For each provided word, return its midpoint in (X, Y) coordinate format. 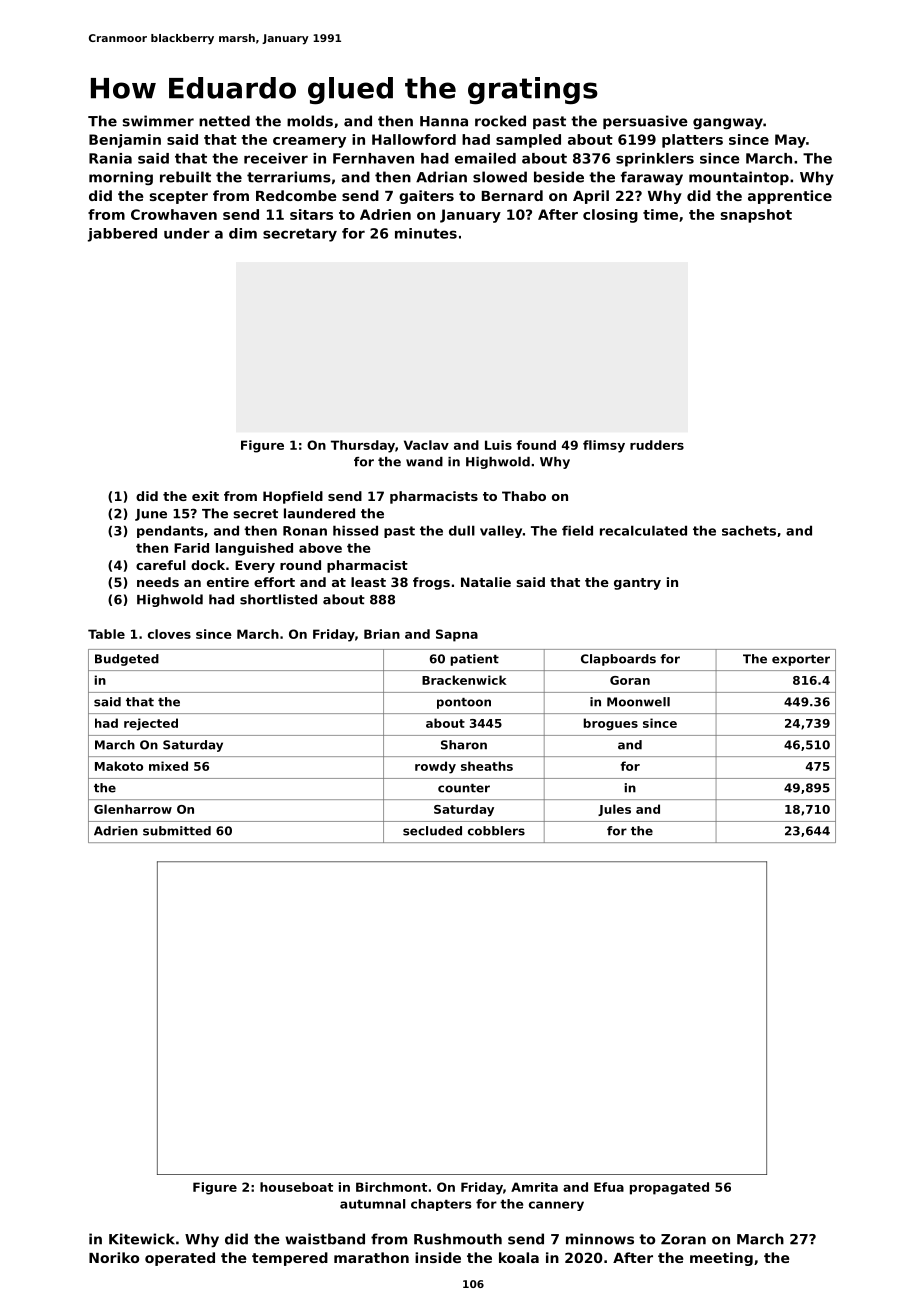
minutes (426, 233)
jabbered (122, 235)
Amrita (534, 1187)
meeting (721, 1259)
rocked (500, 121)
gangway (728, 124)
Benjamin (125, 141)
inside (438, 1257)
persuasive (645, 122)
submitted (177, 831)
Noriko (114, 1257)
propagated (669, 1188)
